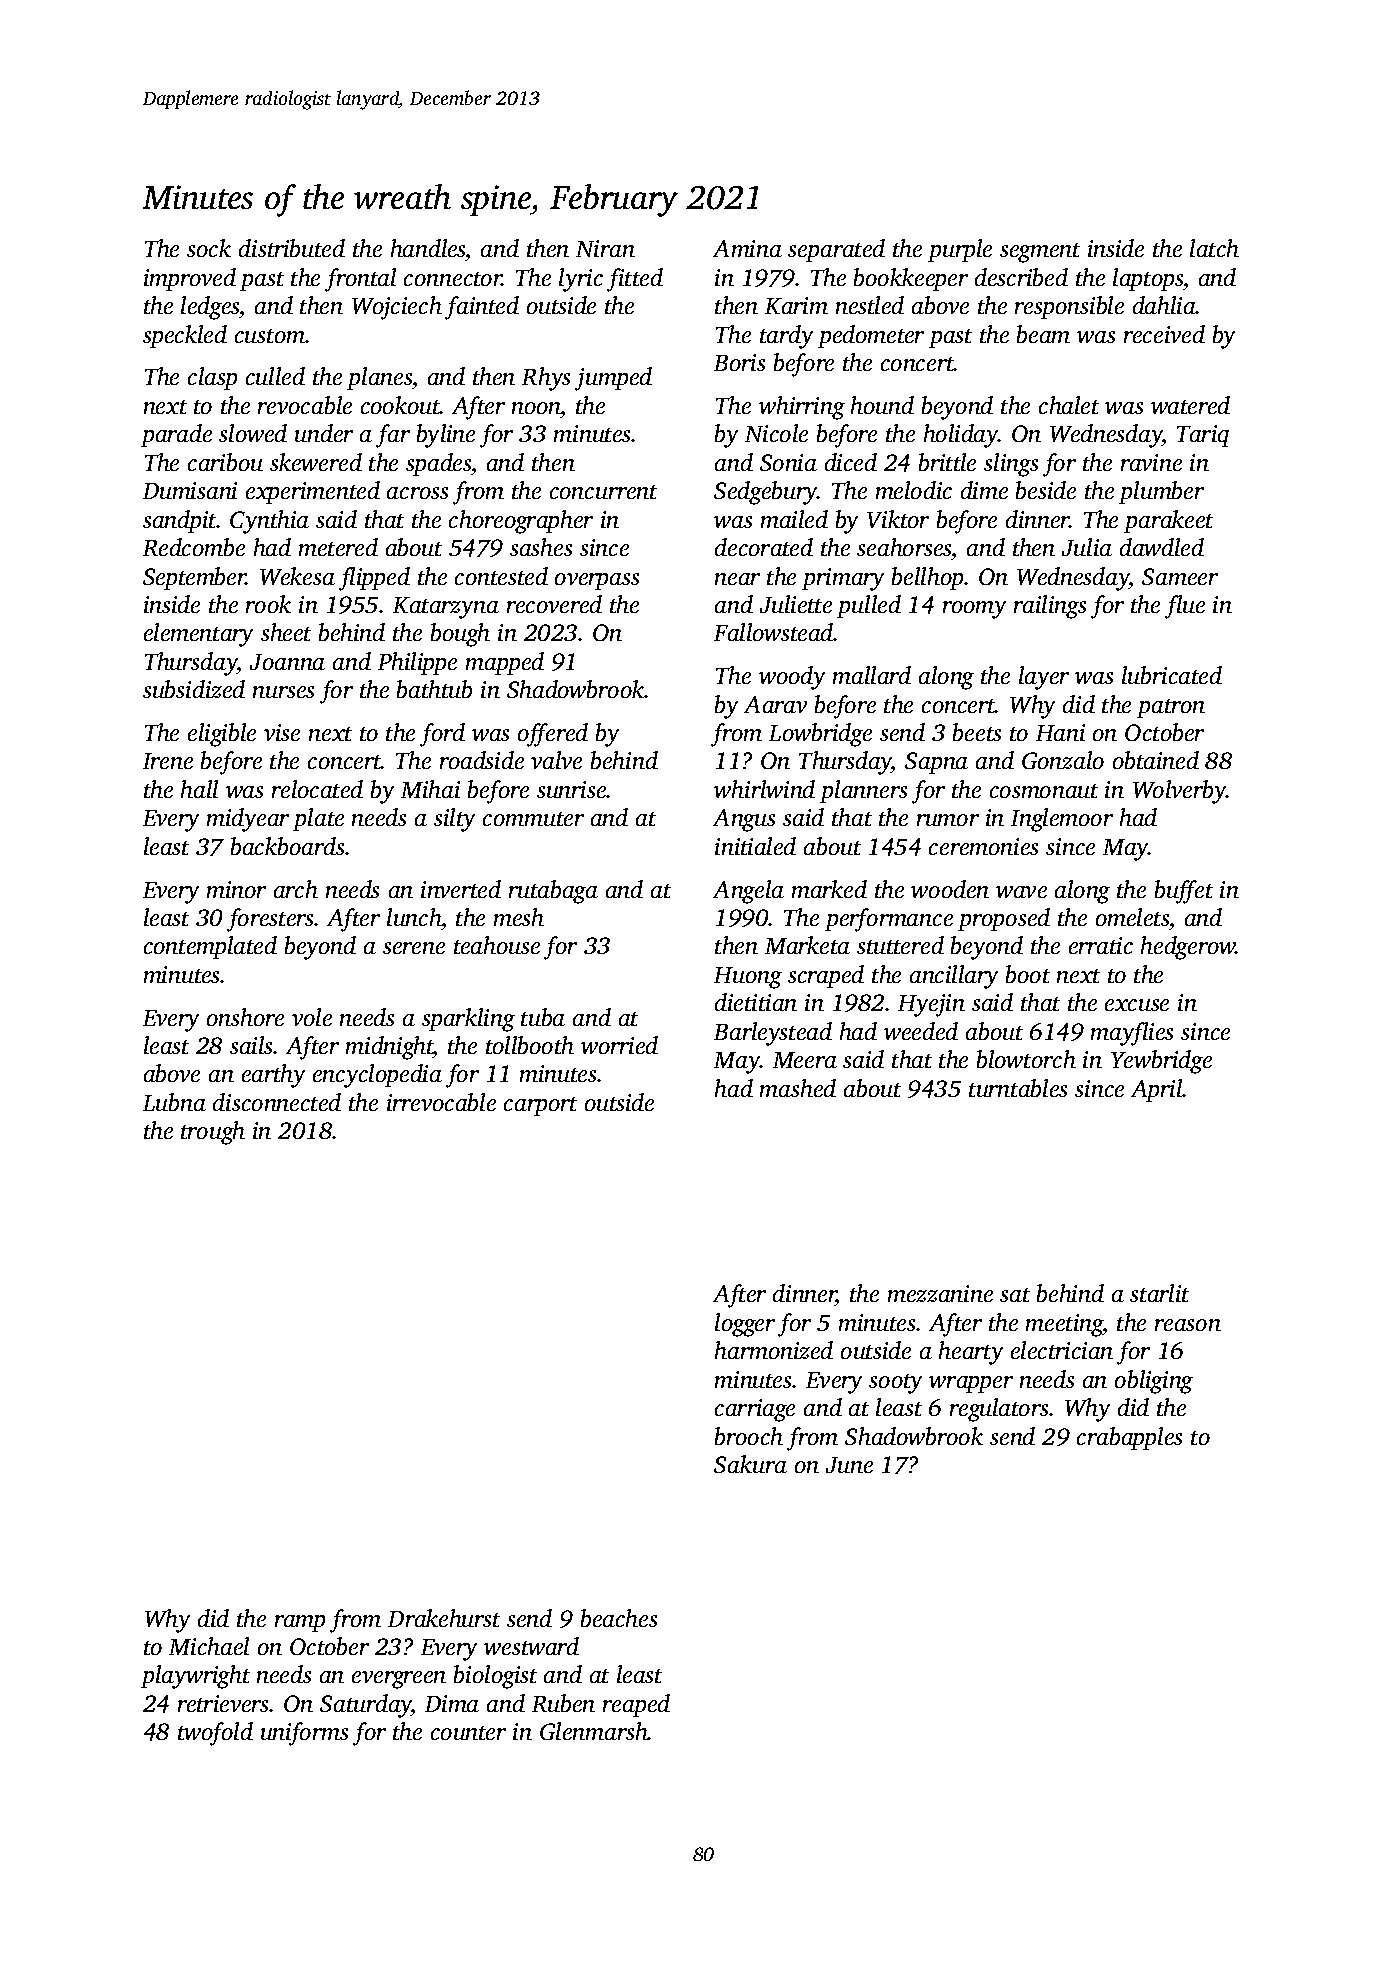 This screenshot has height=1969, width=1386. Describe the element at coordinates (744, 820) in the screenshot. I see `Angus` at that location.
